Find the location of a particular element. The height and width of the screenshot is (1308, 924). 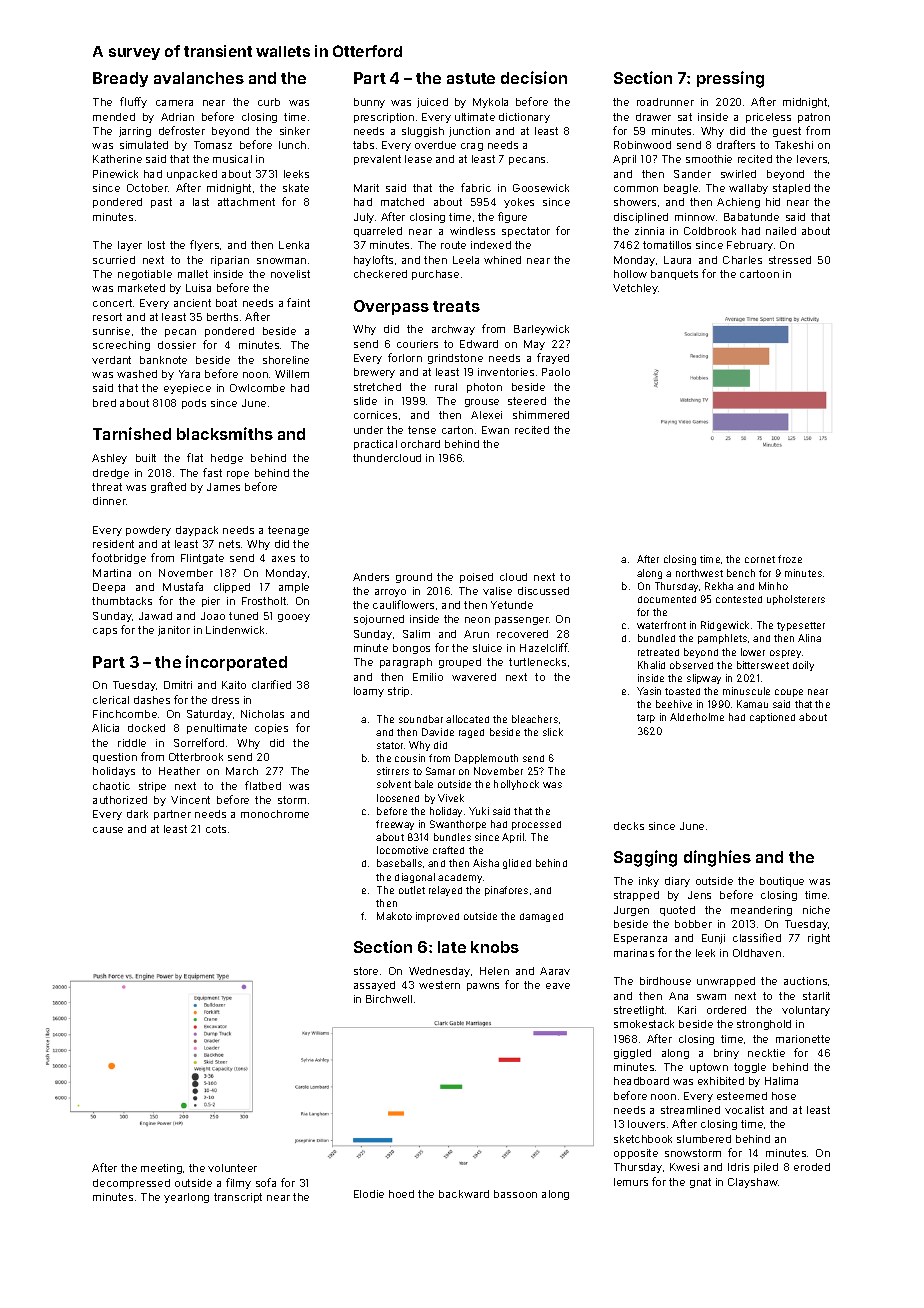

roadrunner is located at coordinates (665, 102).
